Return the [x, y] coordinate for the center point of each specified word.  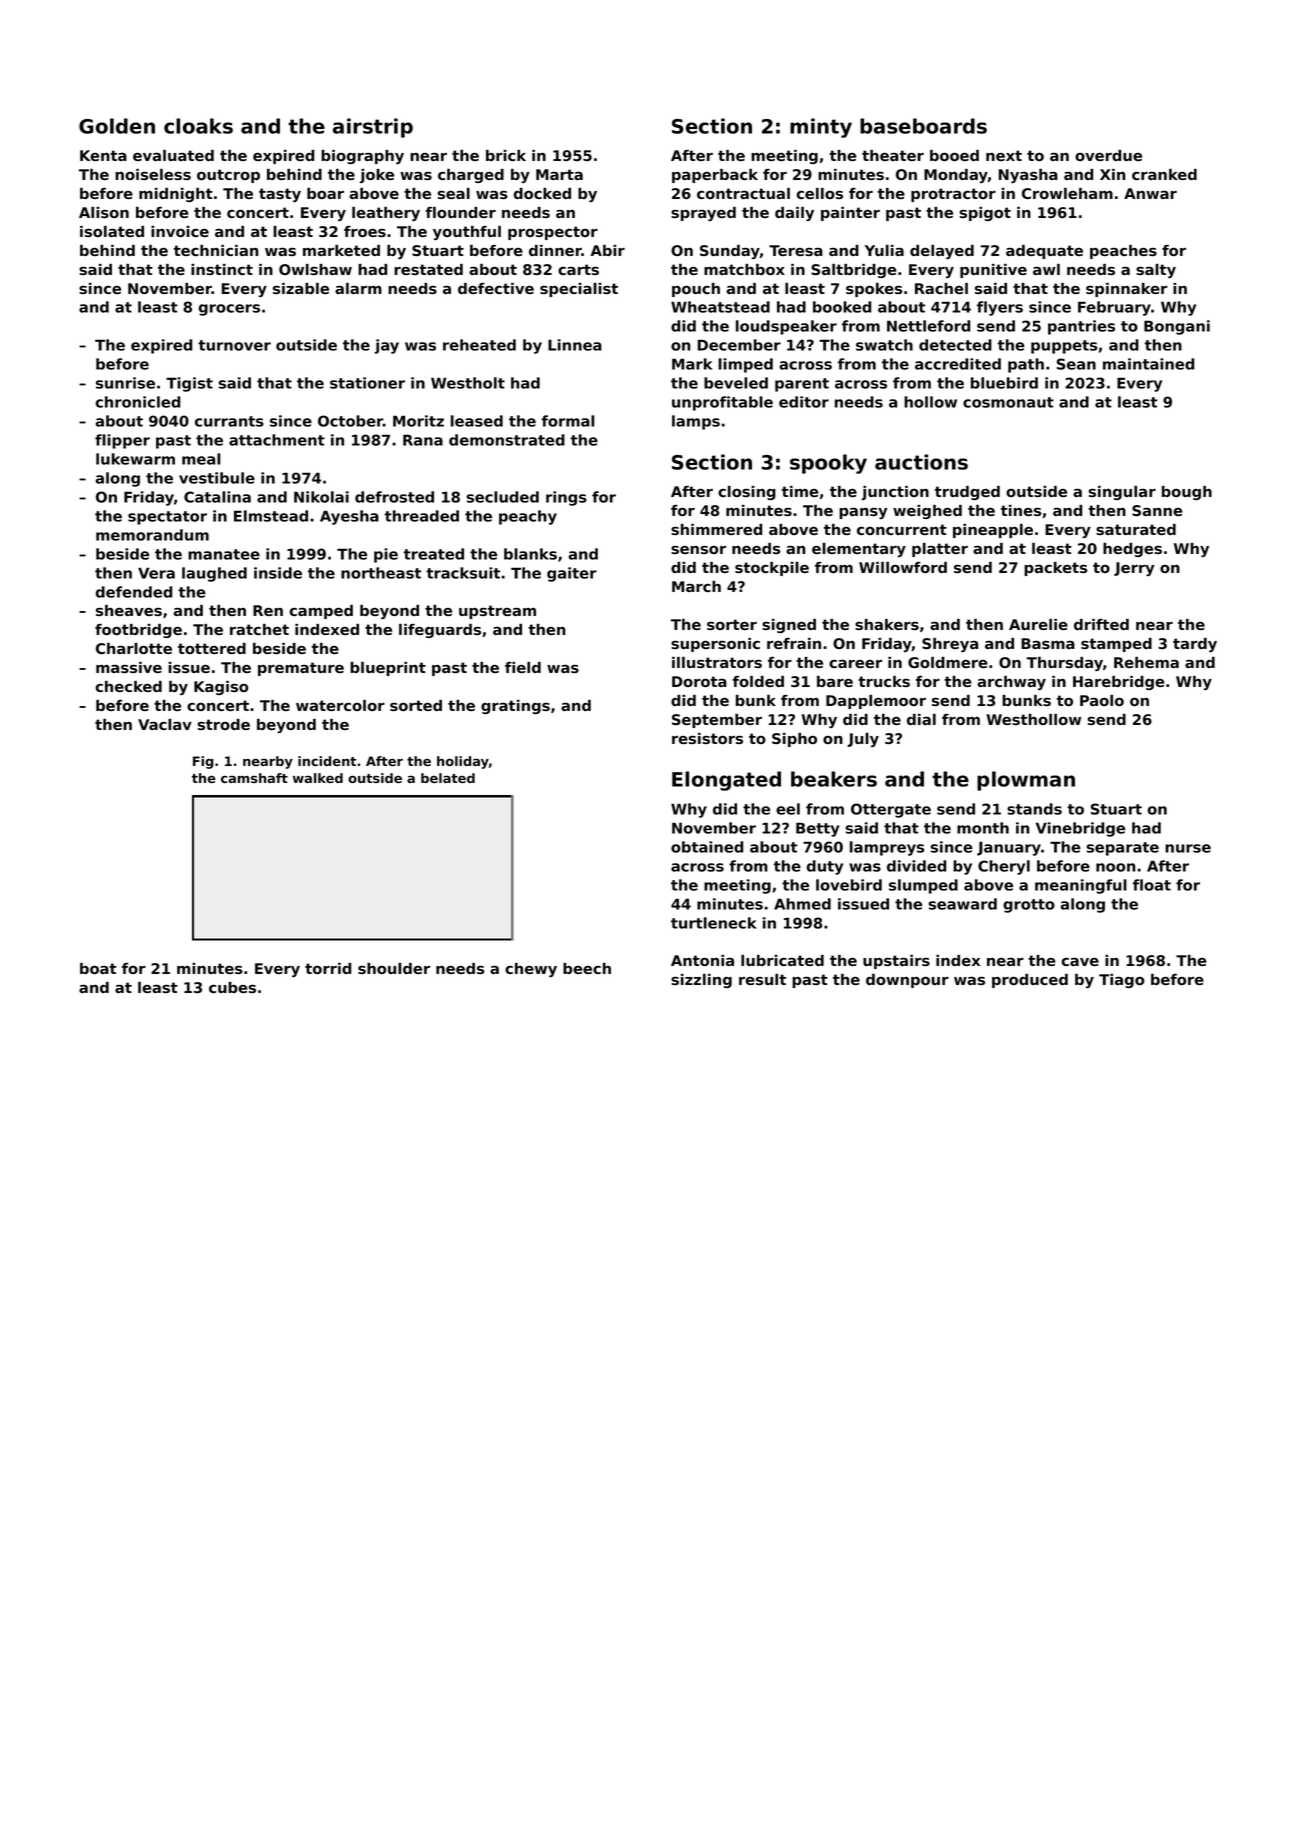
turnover [234, 345]
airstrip [373, 128]
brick [506, 155]
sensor [698, 550]
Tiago [1121, 981]
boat [98, 968]
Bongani [1177, 327]
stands [1034, 809]
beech [587, 968]
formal [567, 421]
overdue [1108, 155]
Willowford [903, 567]
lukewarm [135, 459]
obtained [707, 847]
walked [318, 778]
